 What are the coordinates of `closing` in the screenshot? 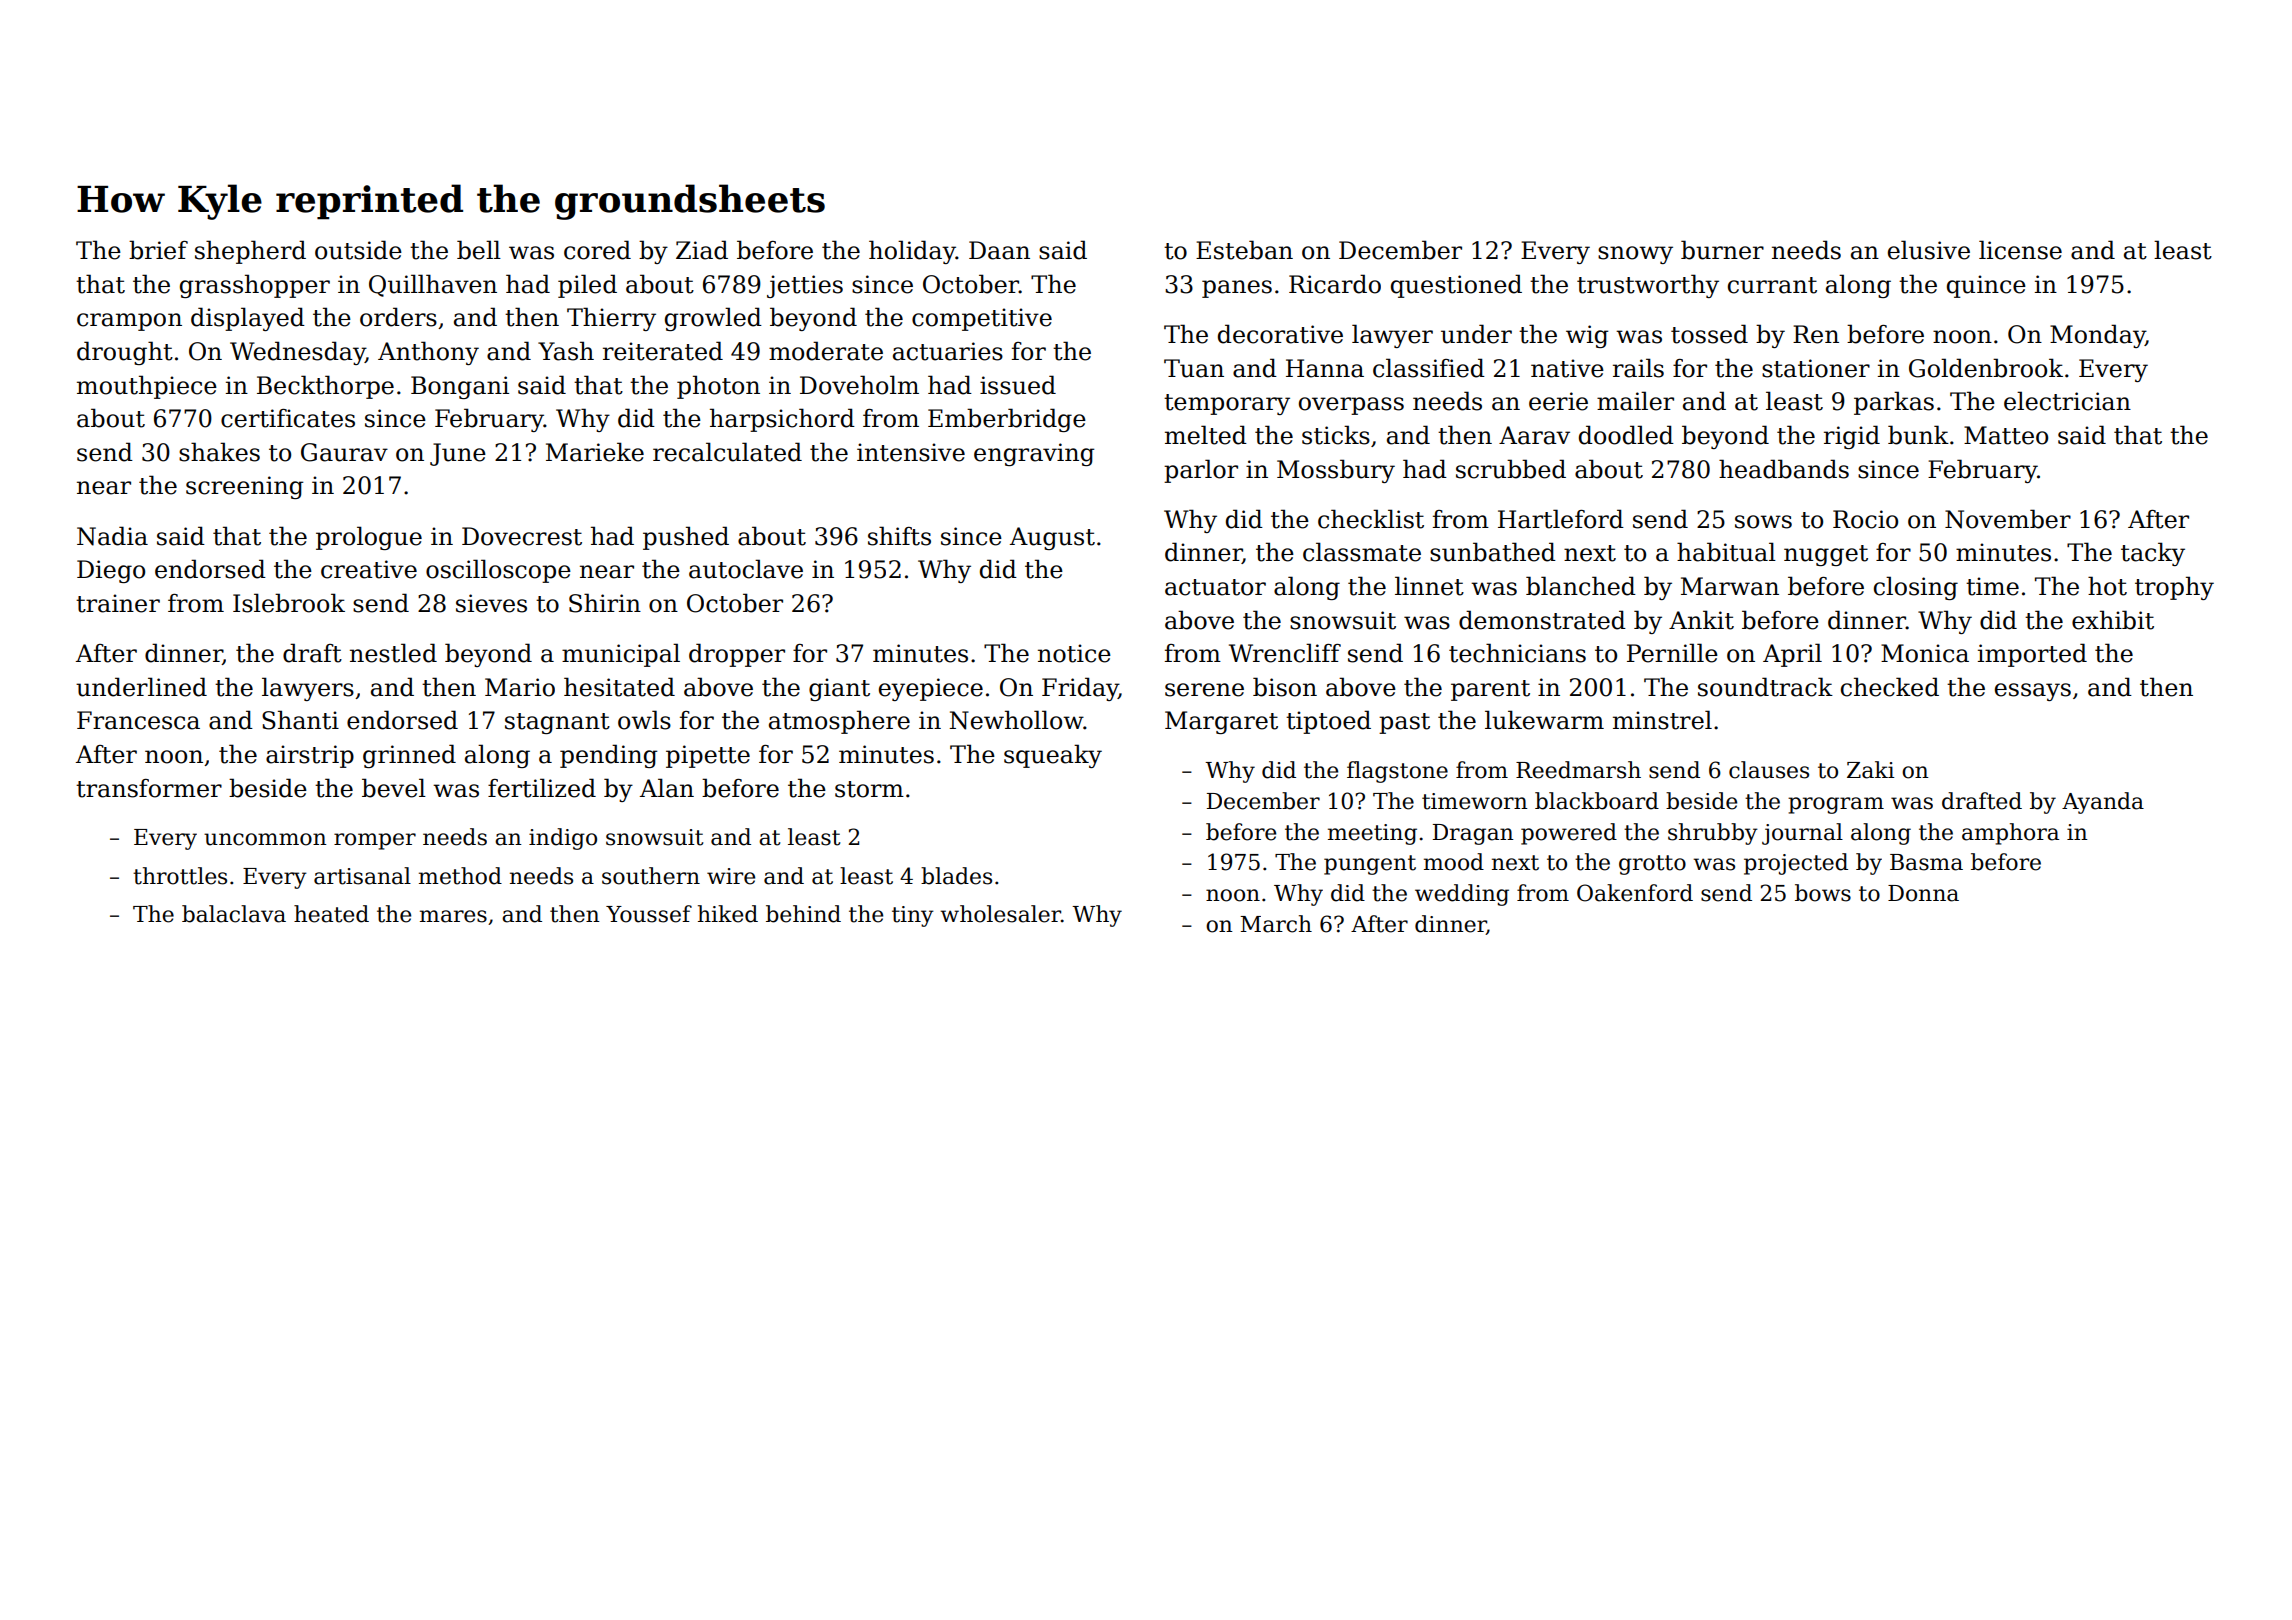 It's located at (1916, 588).
